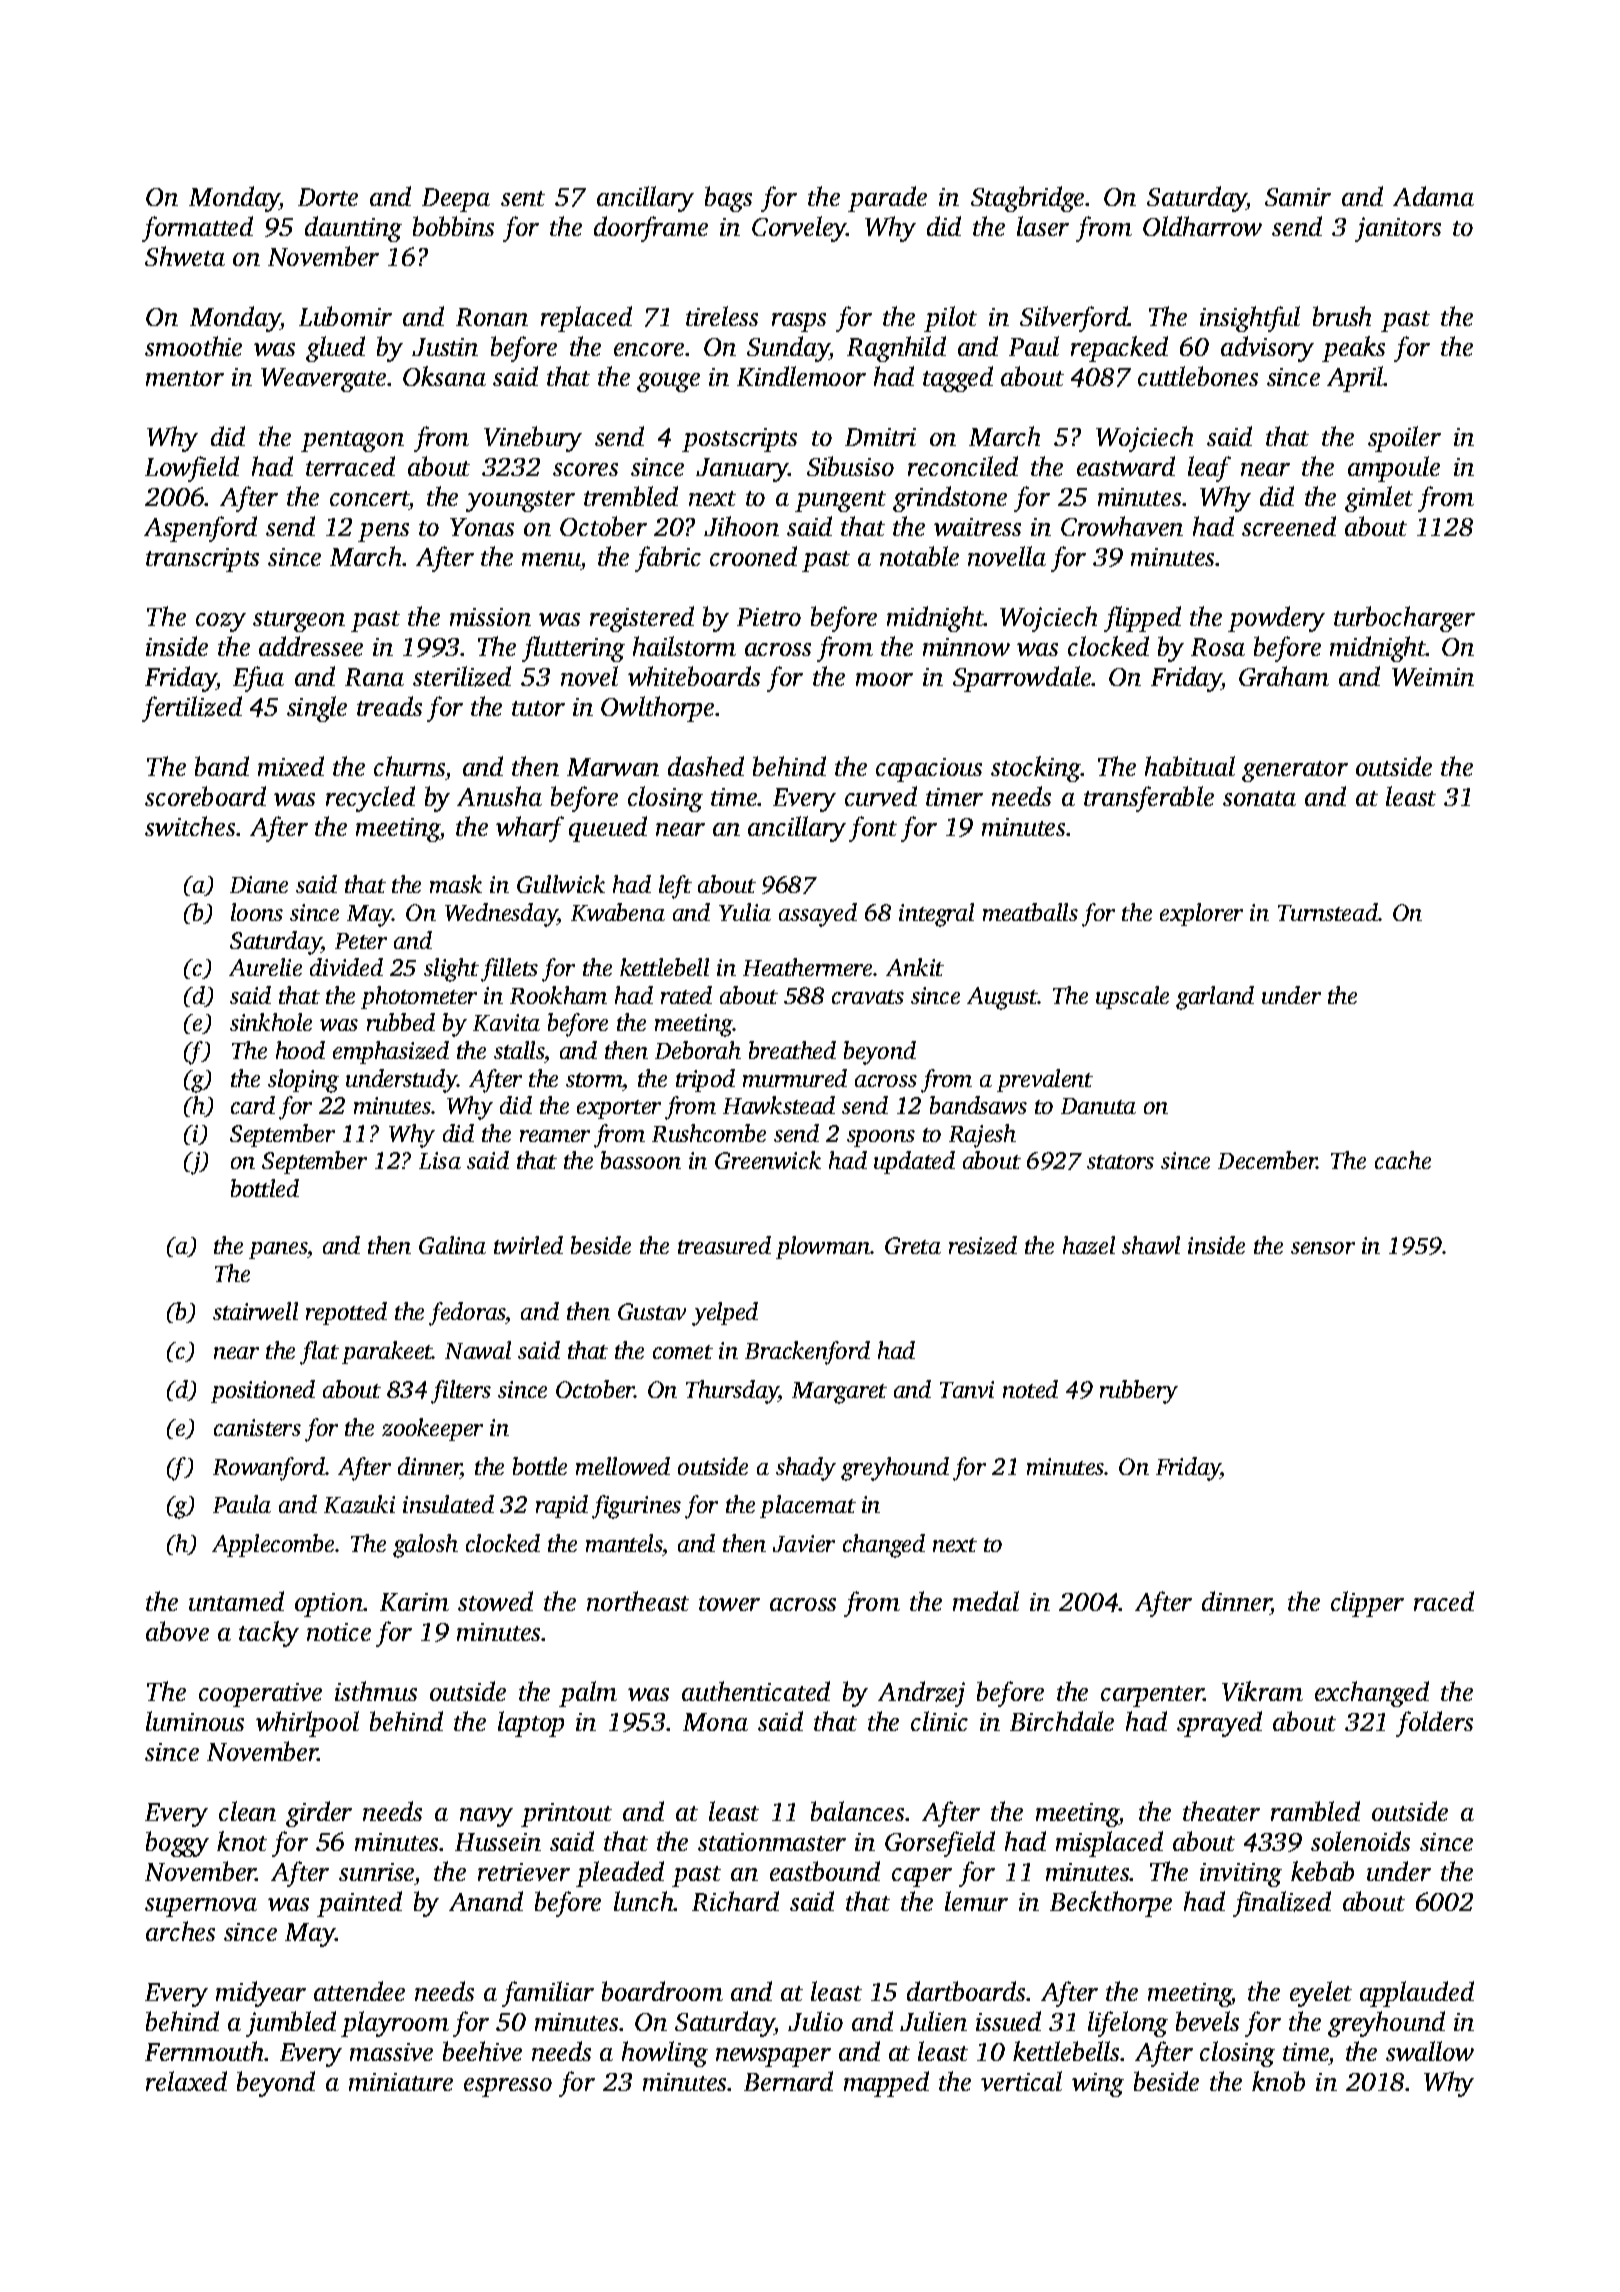  What do you see at coordinates (986, 1601) in the screenshot?
I see `medal` at bounding box center [986, 1601].
